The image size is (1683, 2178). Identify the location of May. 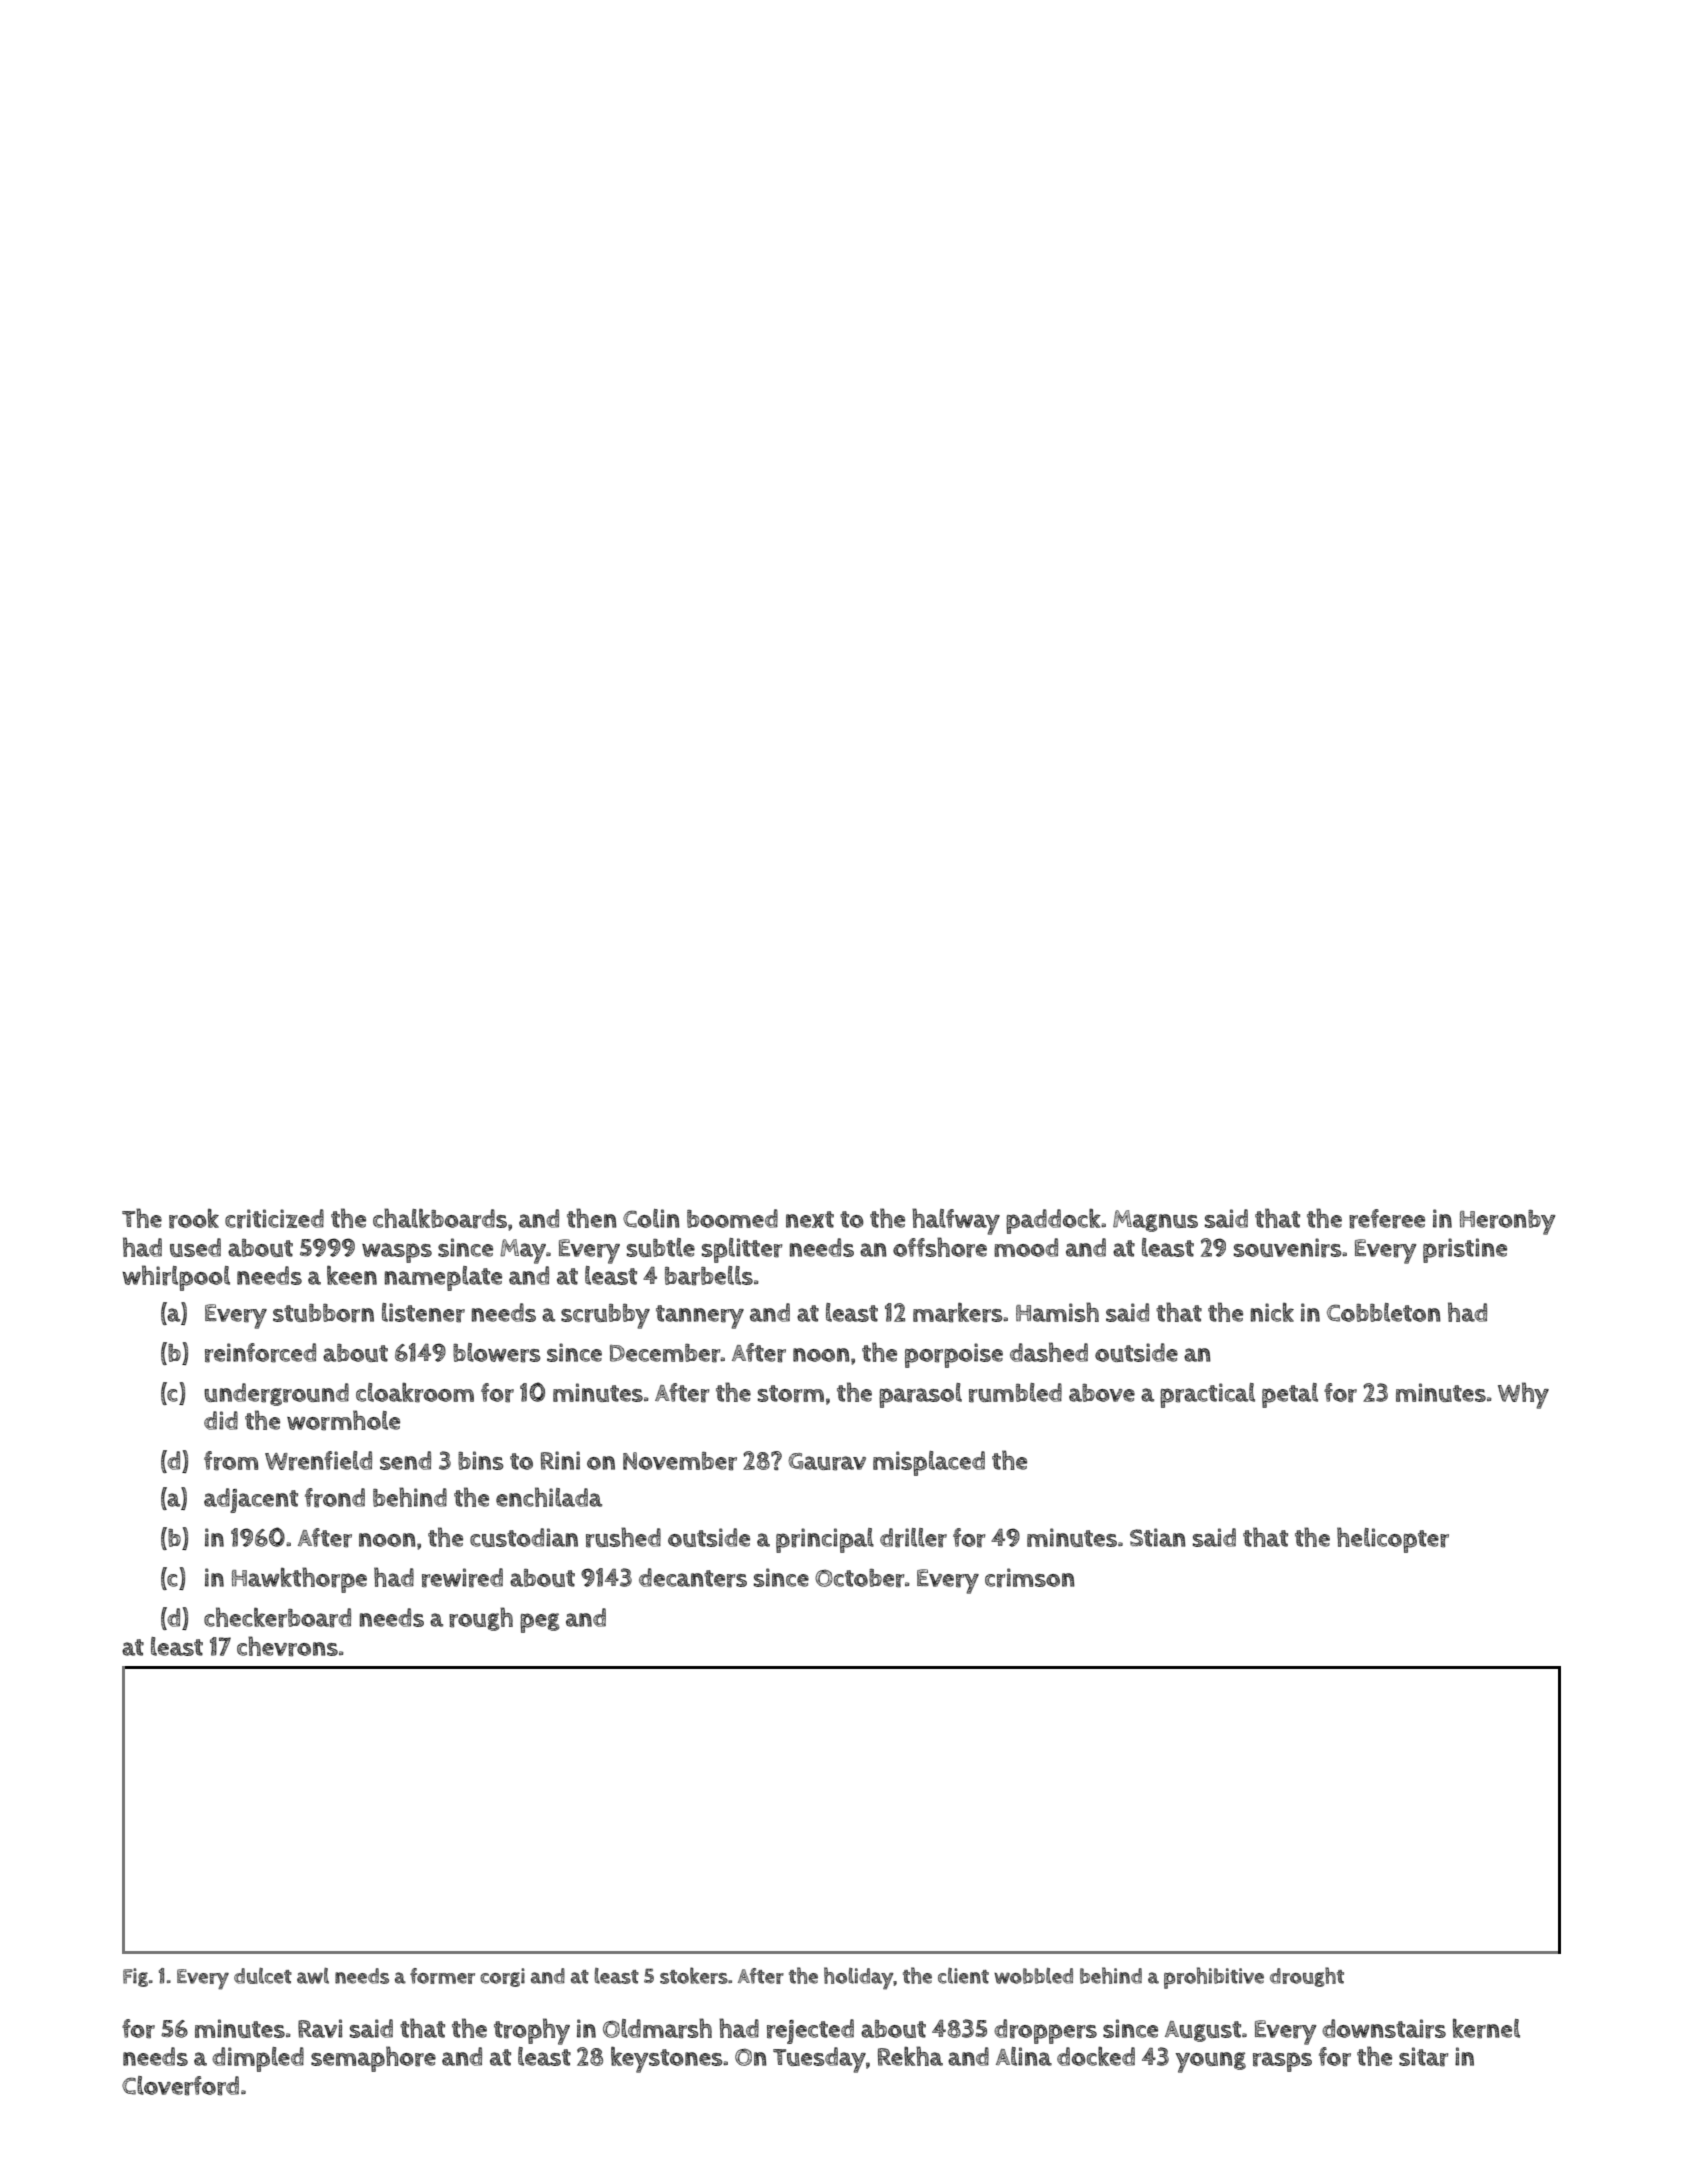
(523, 1251).
